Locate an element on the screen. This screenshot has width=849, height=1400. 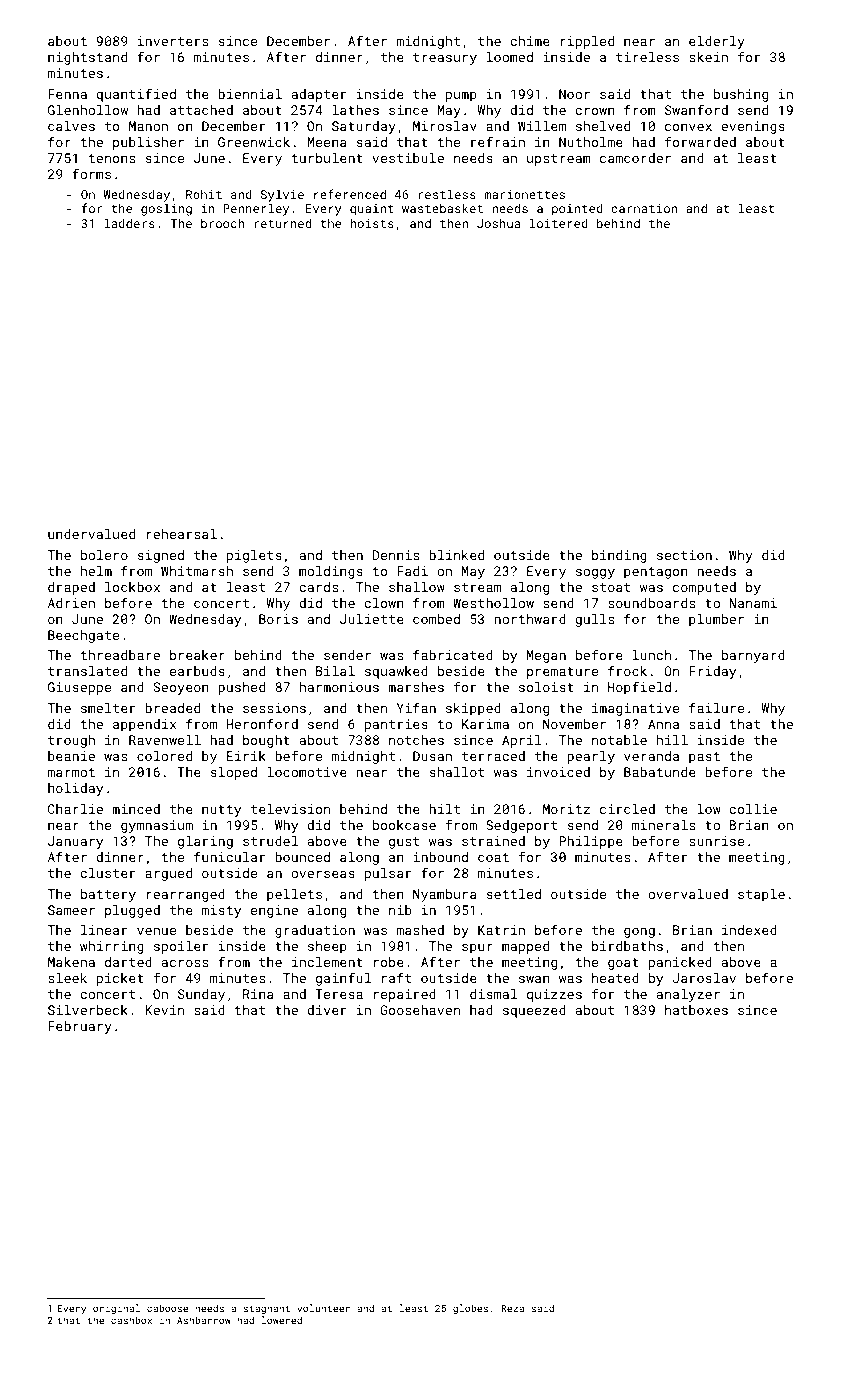
forms is located at coordinates (91, 173).
